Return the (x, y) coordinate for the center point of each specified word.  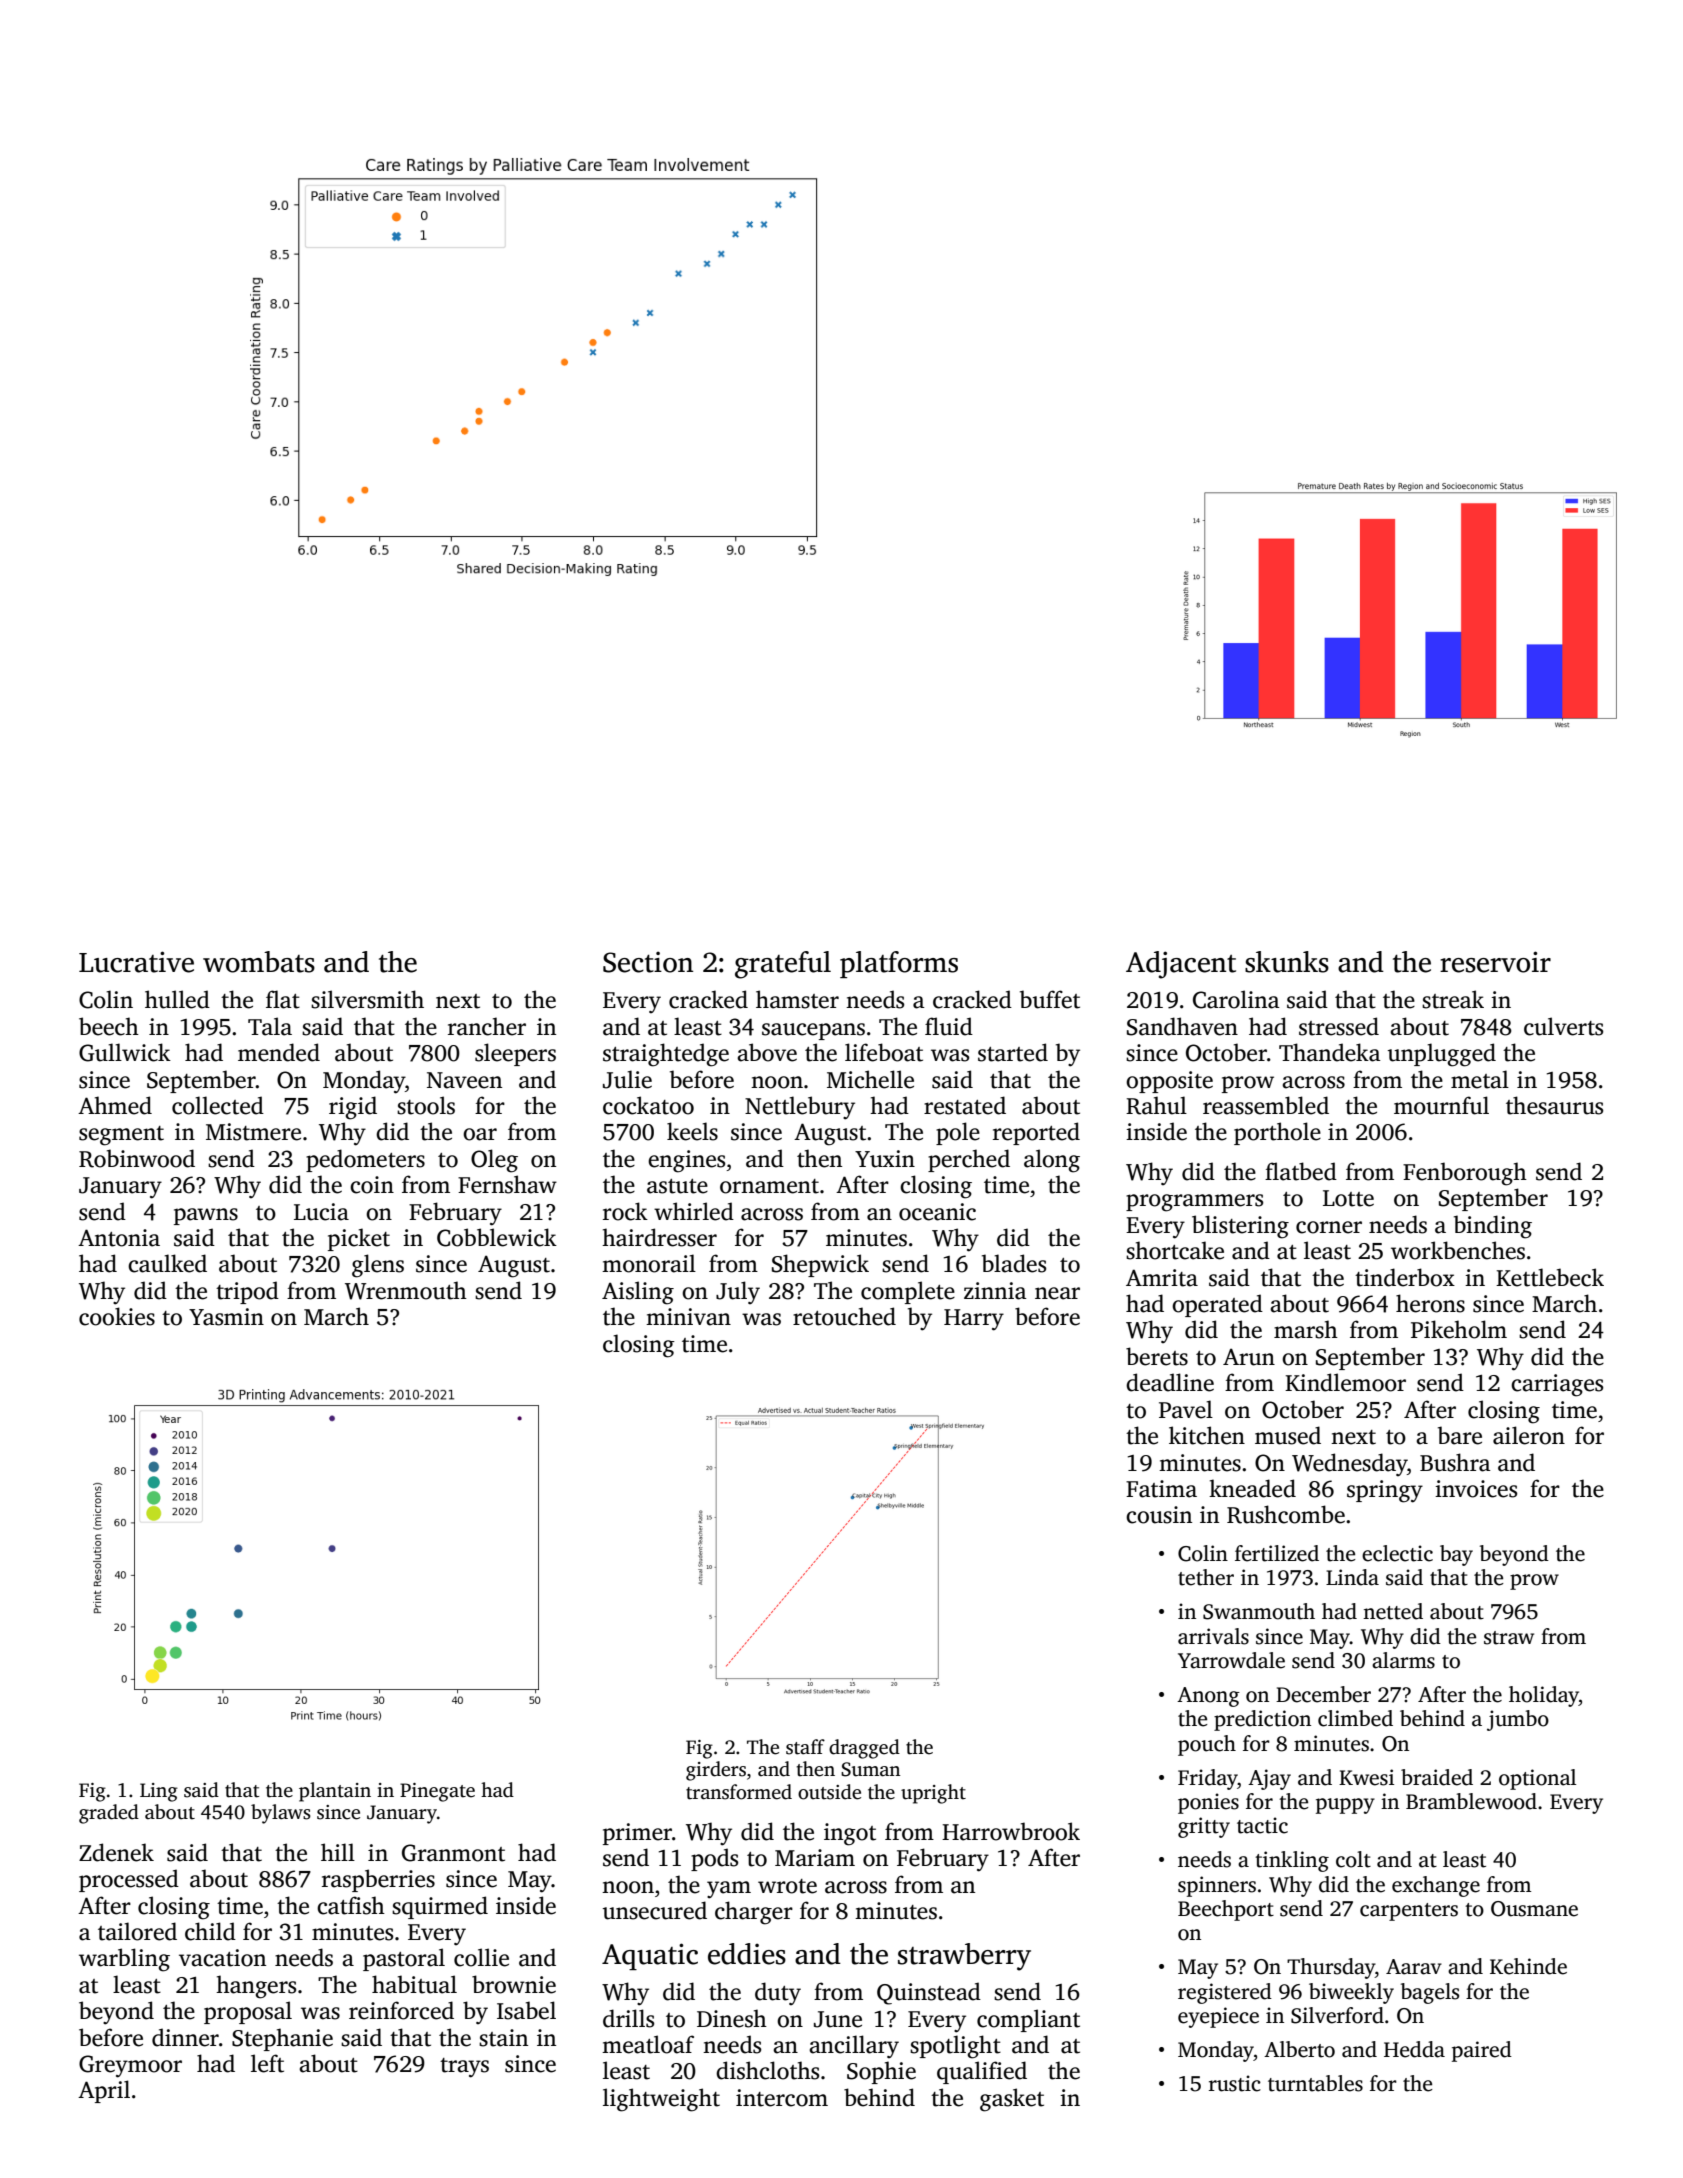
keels (692, 1131)
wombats (259, 962)
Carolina (1236, 999)
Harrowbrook (1011, 1831)
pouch (1207, 1745)
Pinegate (437, 1792)
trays (464, 2068)
